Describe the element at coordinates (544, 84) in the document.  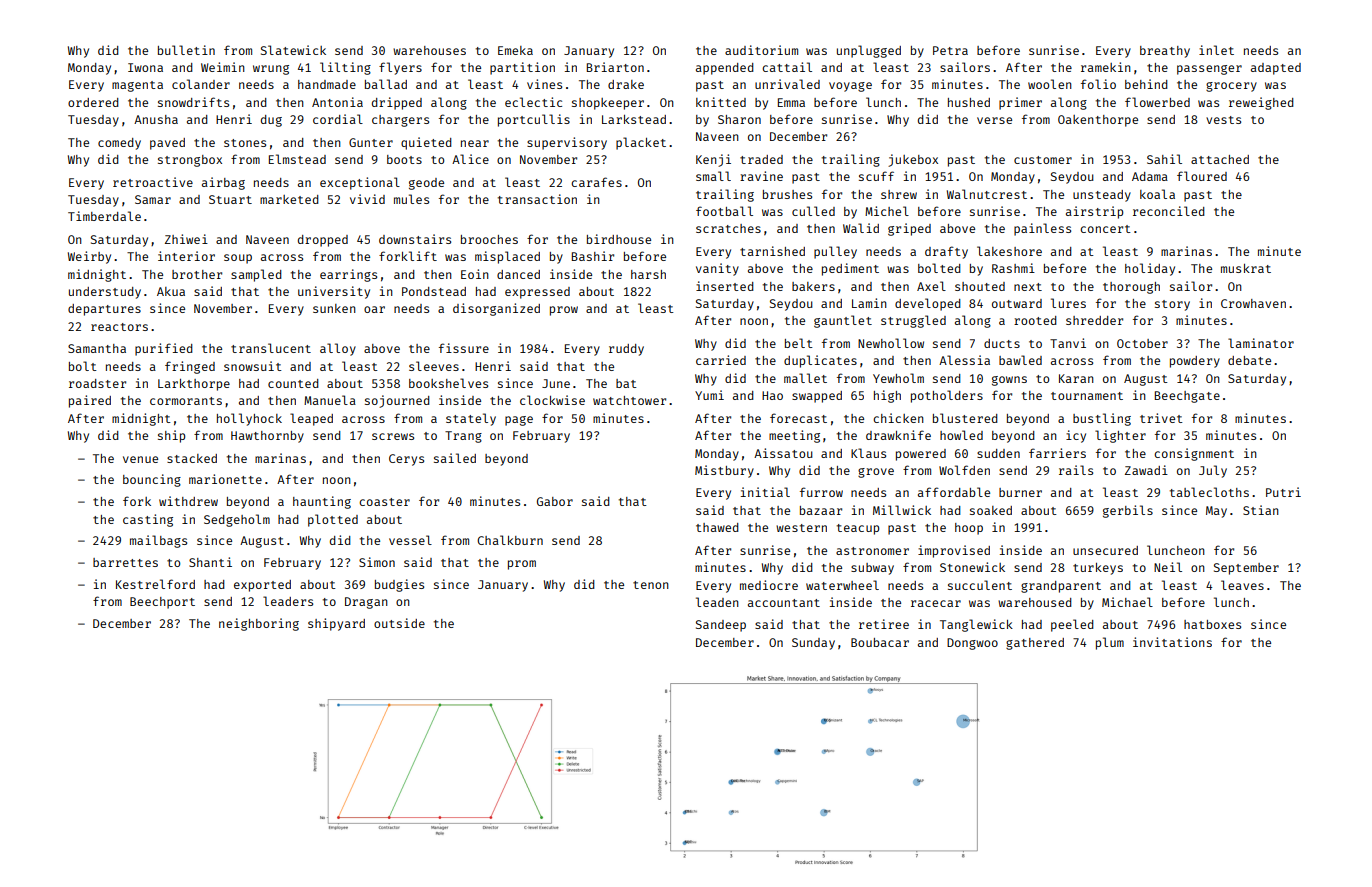
I see `vines` at that location.
